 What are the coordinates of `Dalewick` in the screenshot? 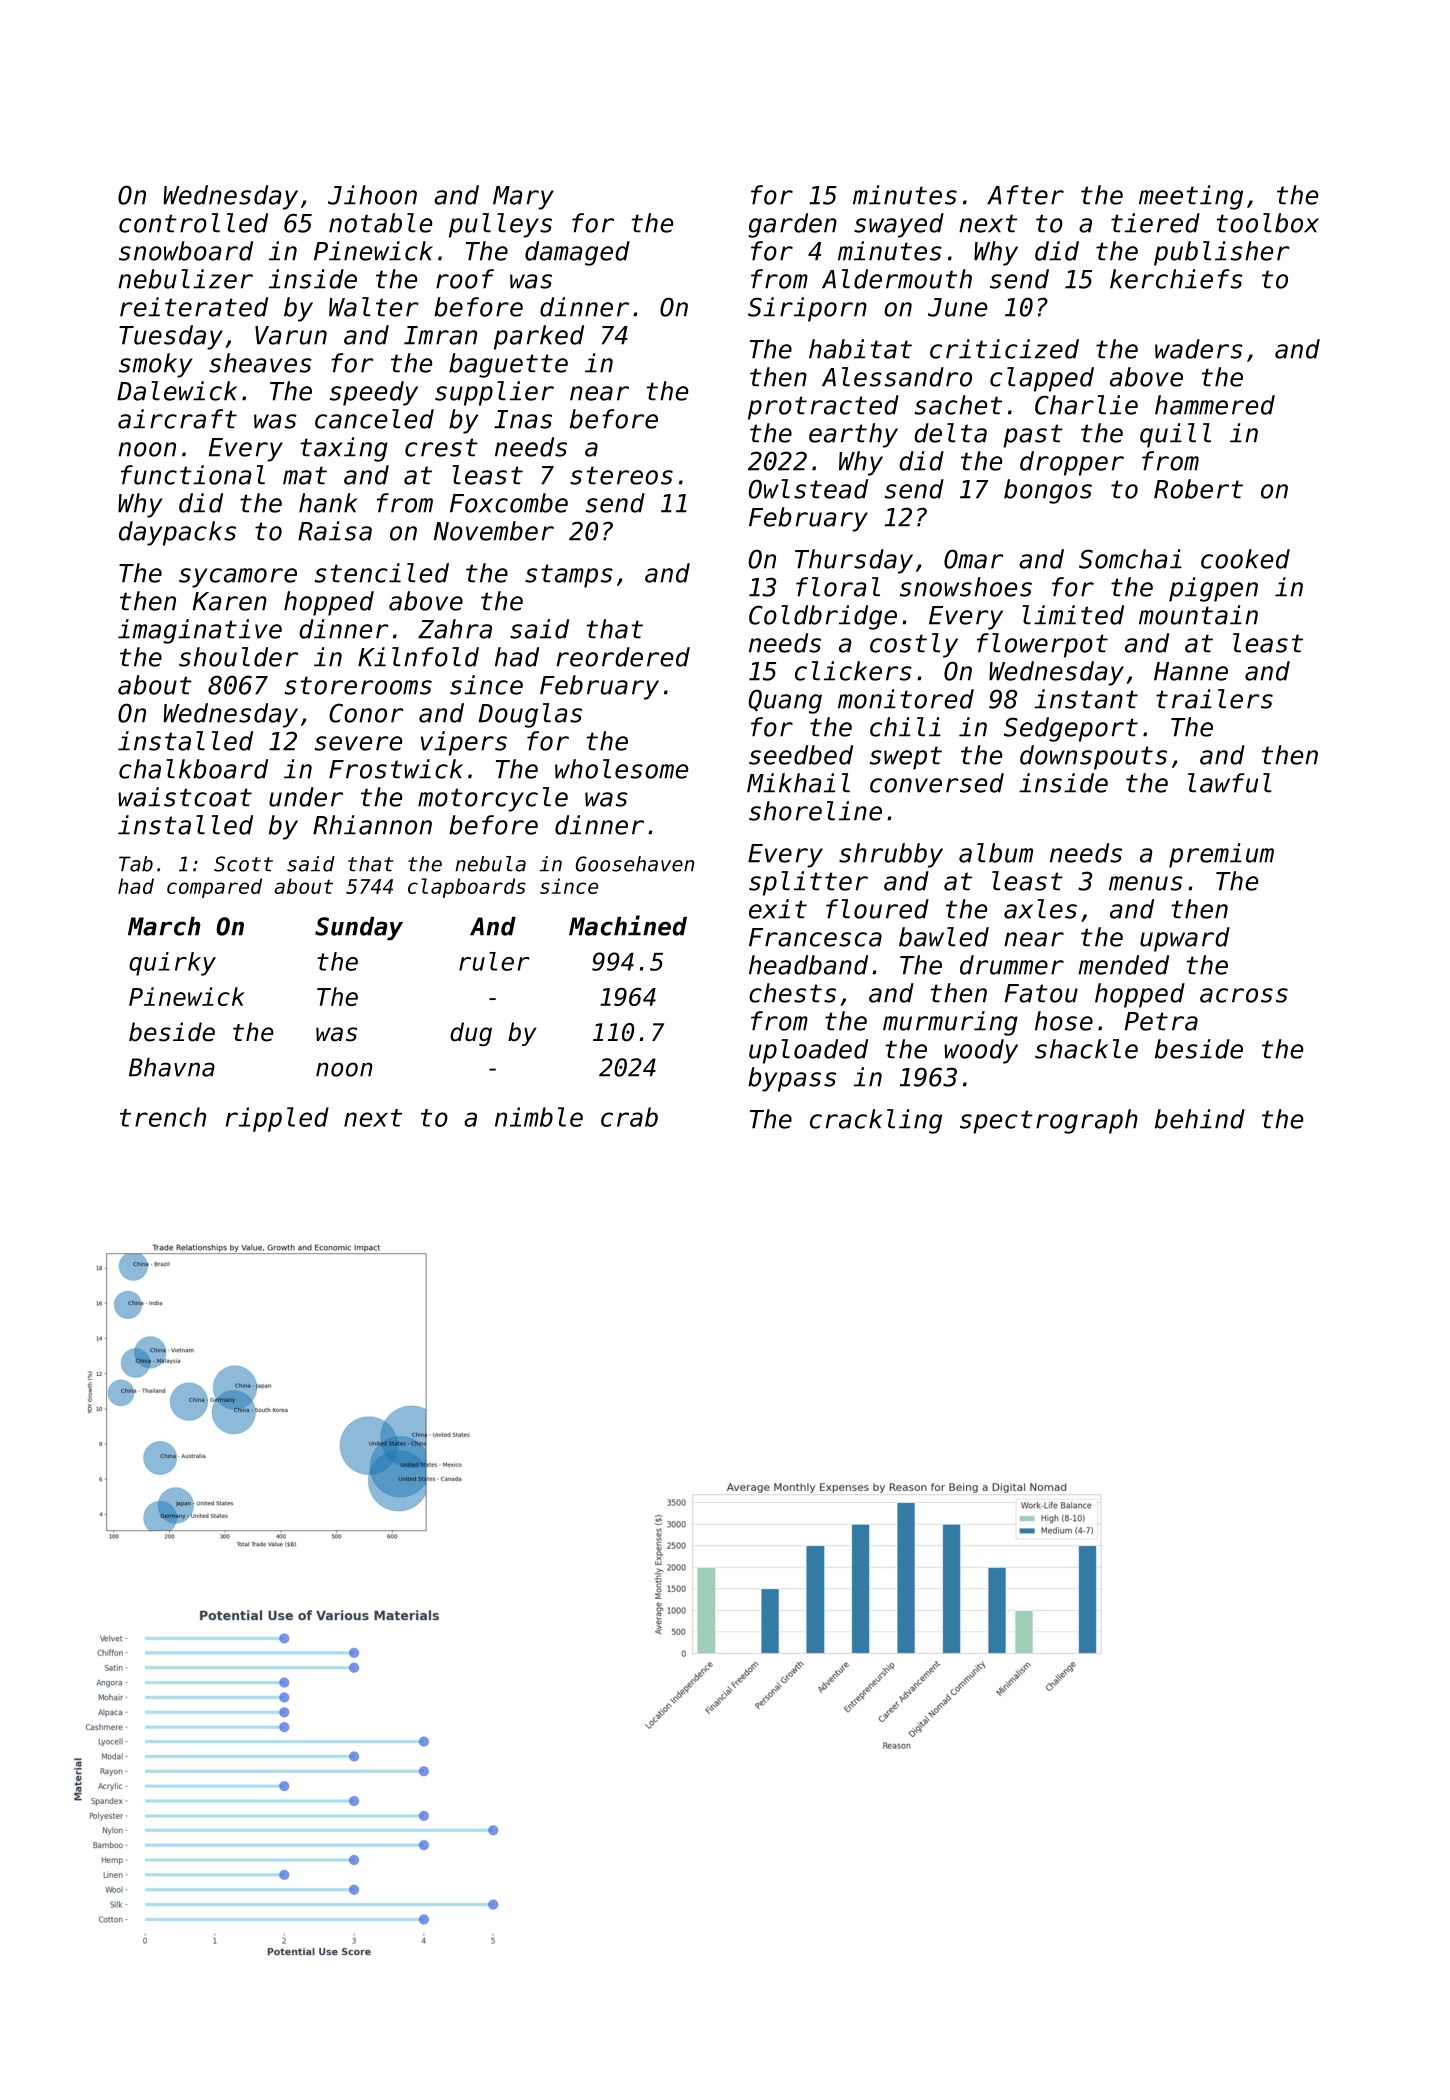 It's located at (177, 391).
